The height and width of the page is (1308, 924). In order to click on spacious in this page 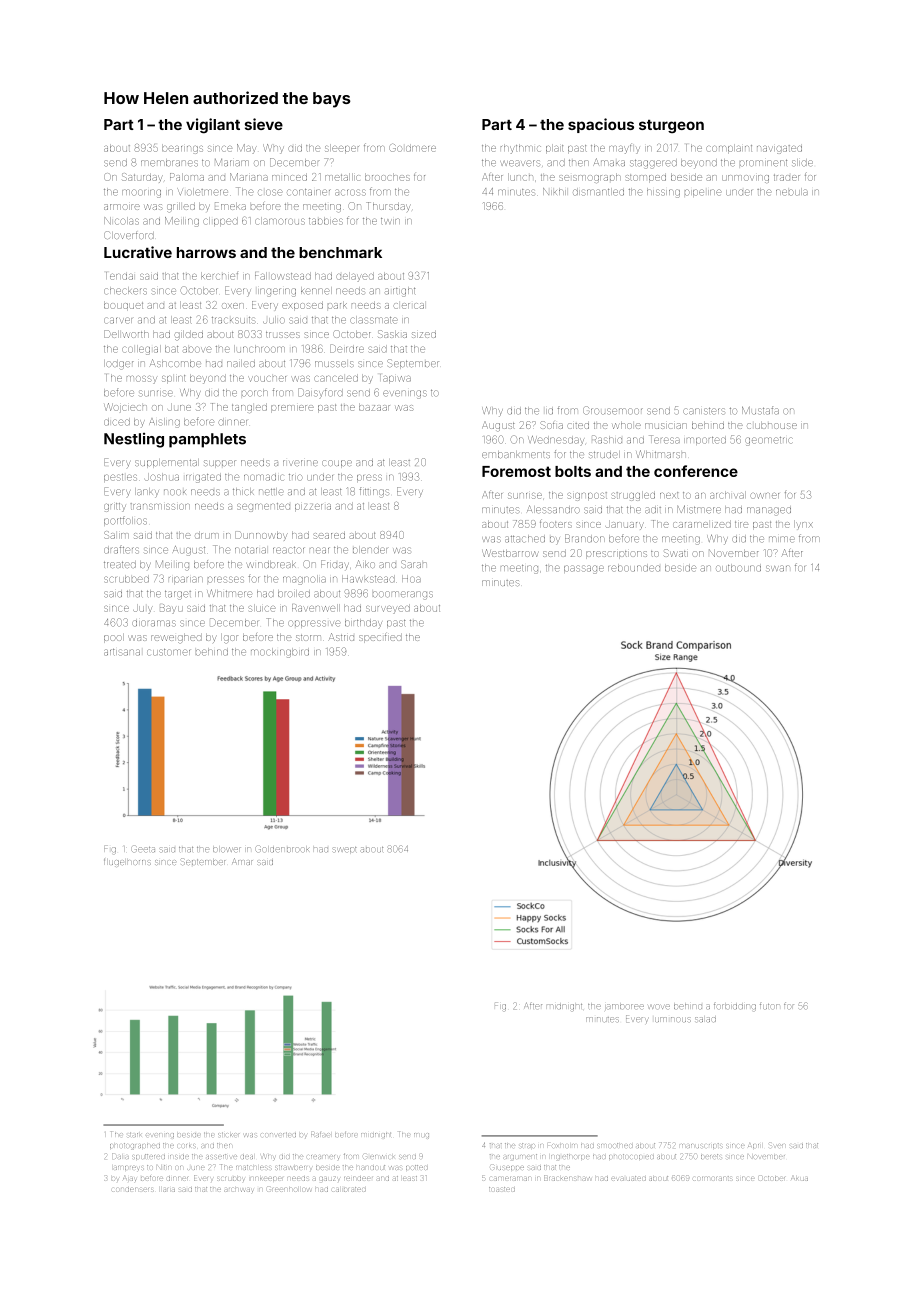, I will do `click(601, 125)`.
